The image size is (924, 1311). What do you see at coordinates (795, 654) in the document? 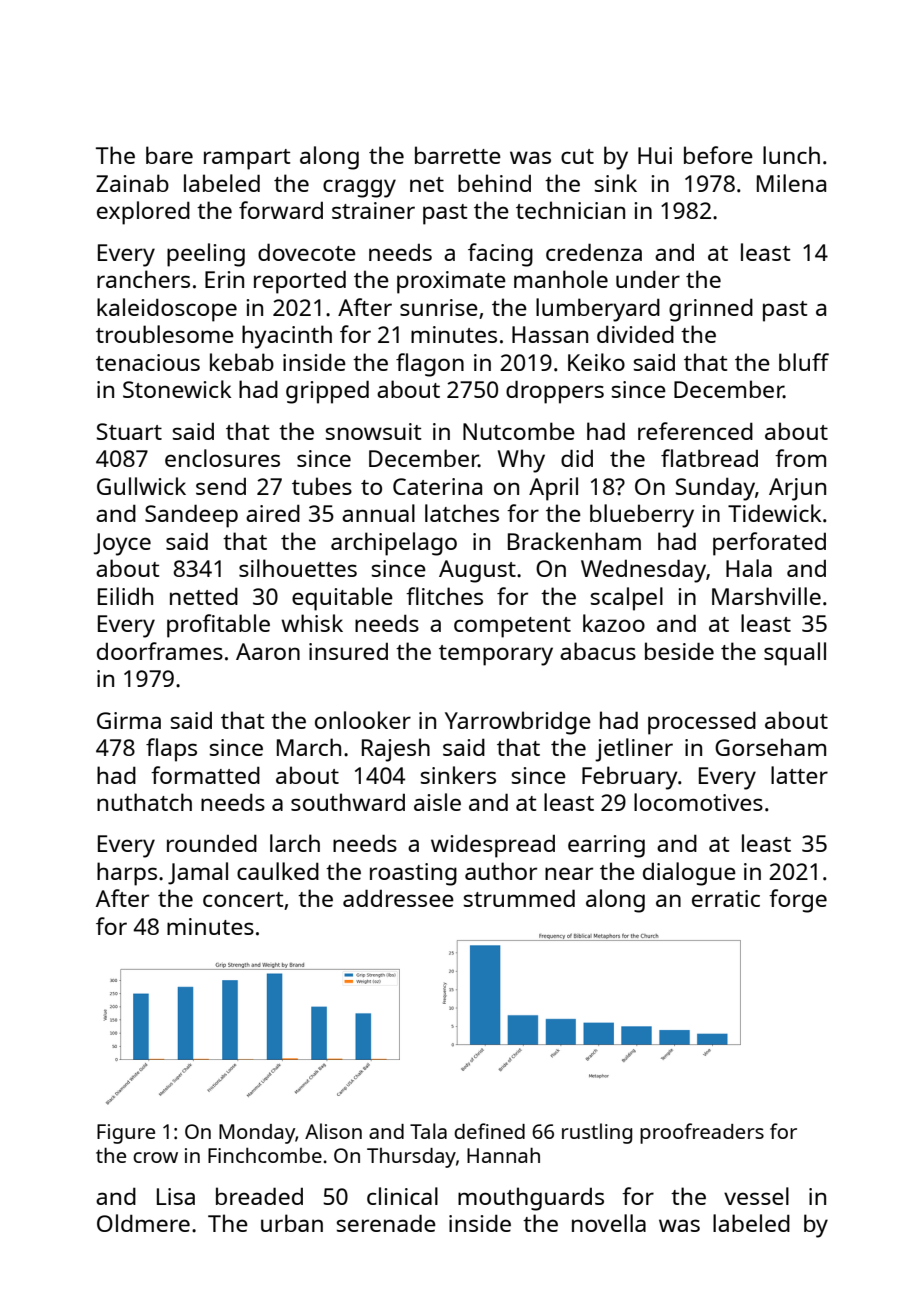
I see `squall` at bounding box center [795, 654].
